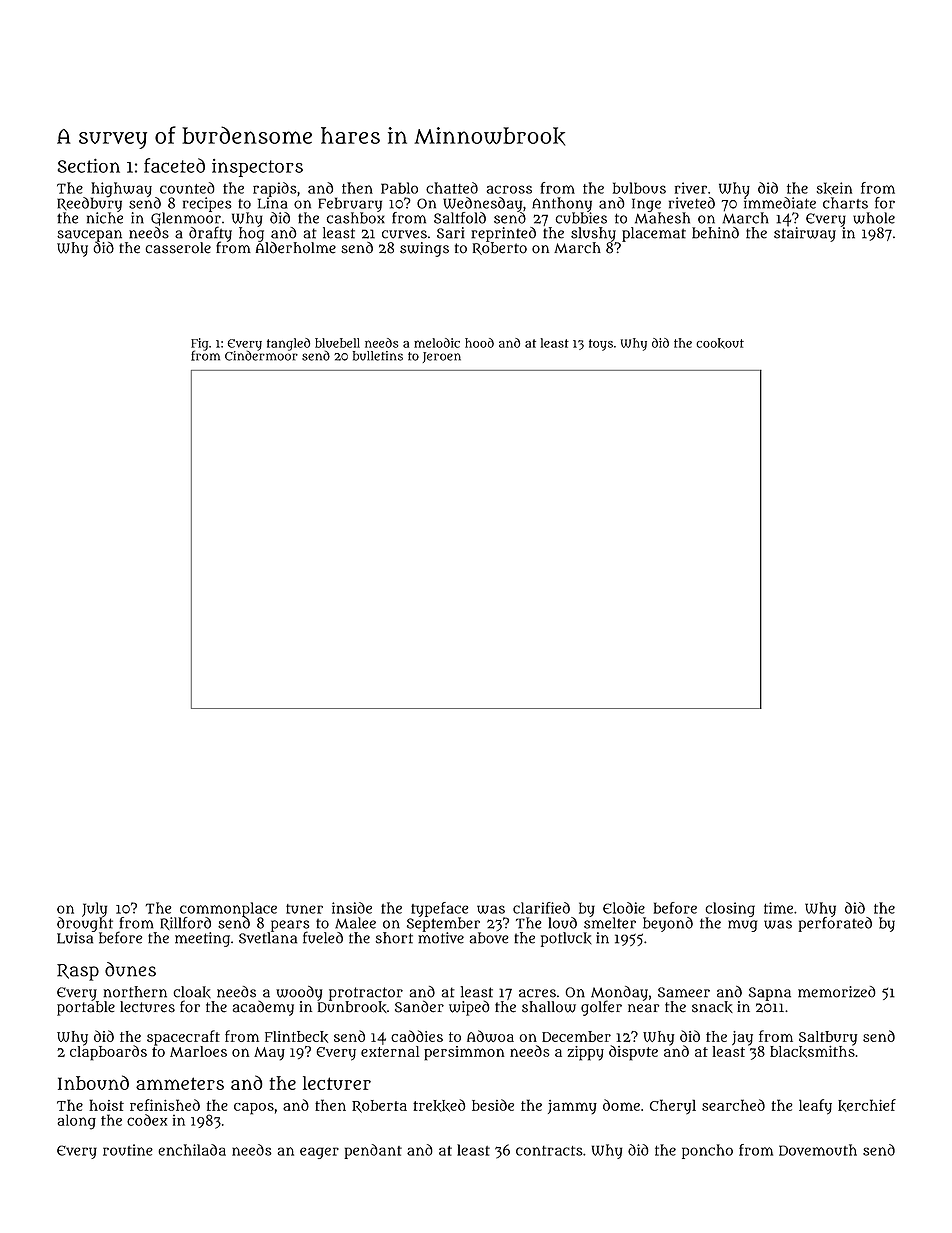 The height and width of the screenshot is (1233, 952). What do you see at coordinates (199, 344) in the screenshot?
I see `Fig` at bounding box center [199, 344].
